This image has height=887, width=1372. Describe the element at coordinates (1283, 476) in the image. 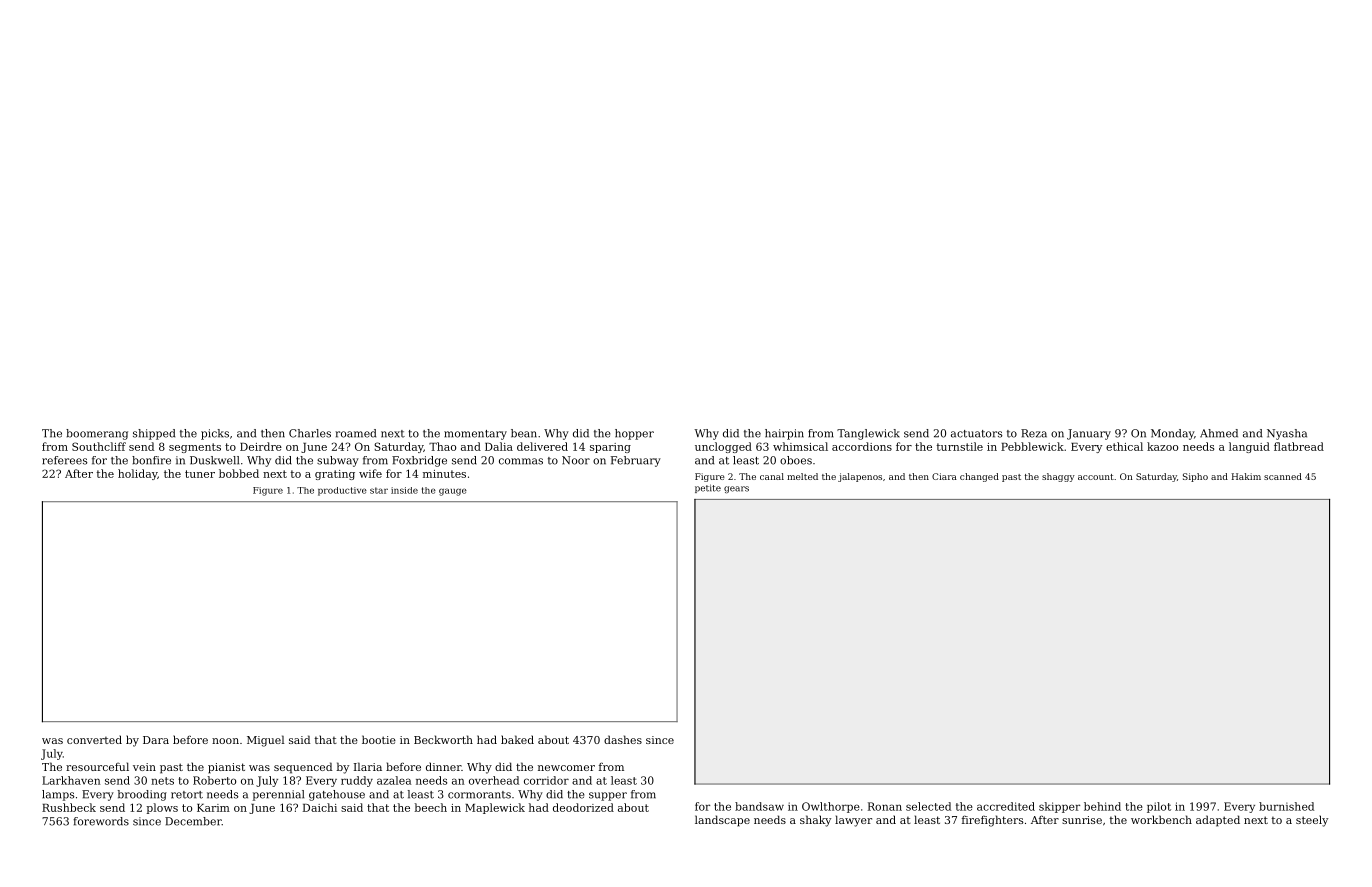

I see `scanned` at that location.
